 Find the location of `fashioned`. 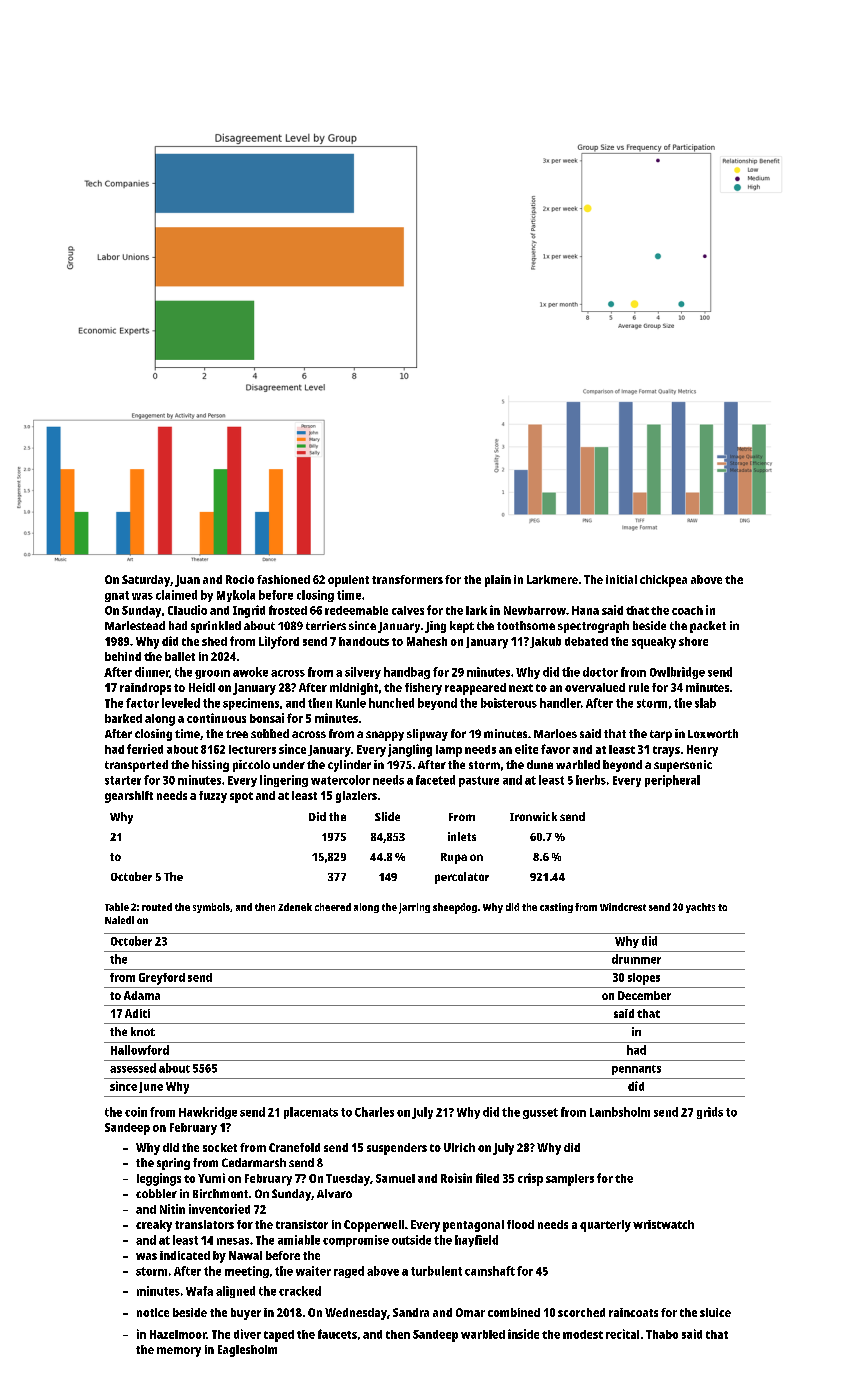

fashioned is located at coordinates (283, 579).
